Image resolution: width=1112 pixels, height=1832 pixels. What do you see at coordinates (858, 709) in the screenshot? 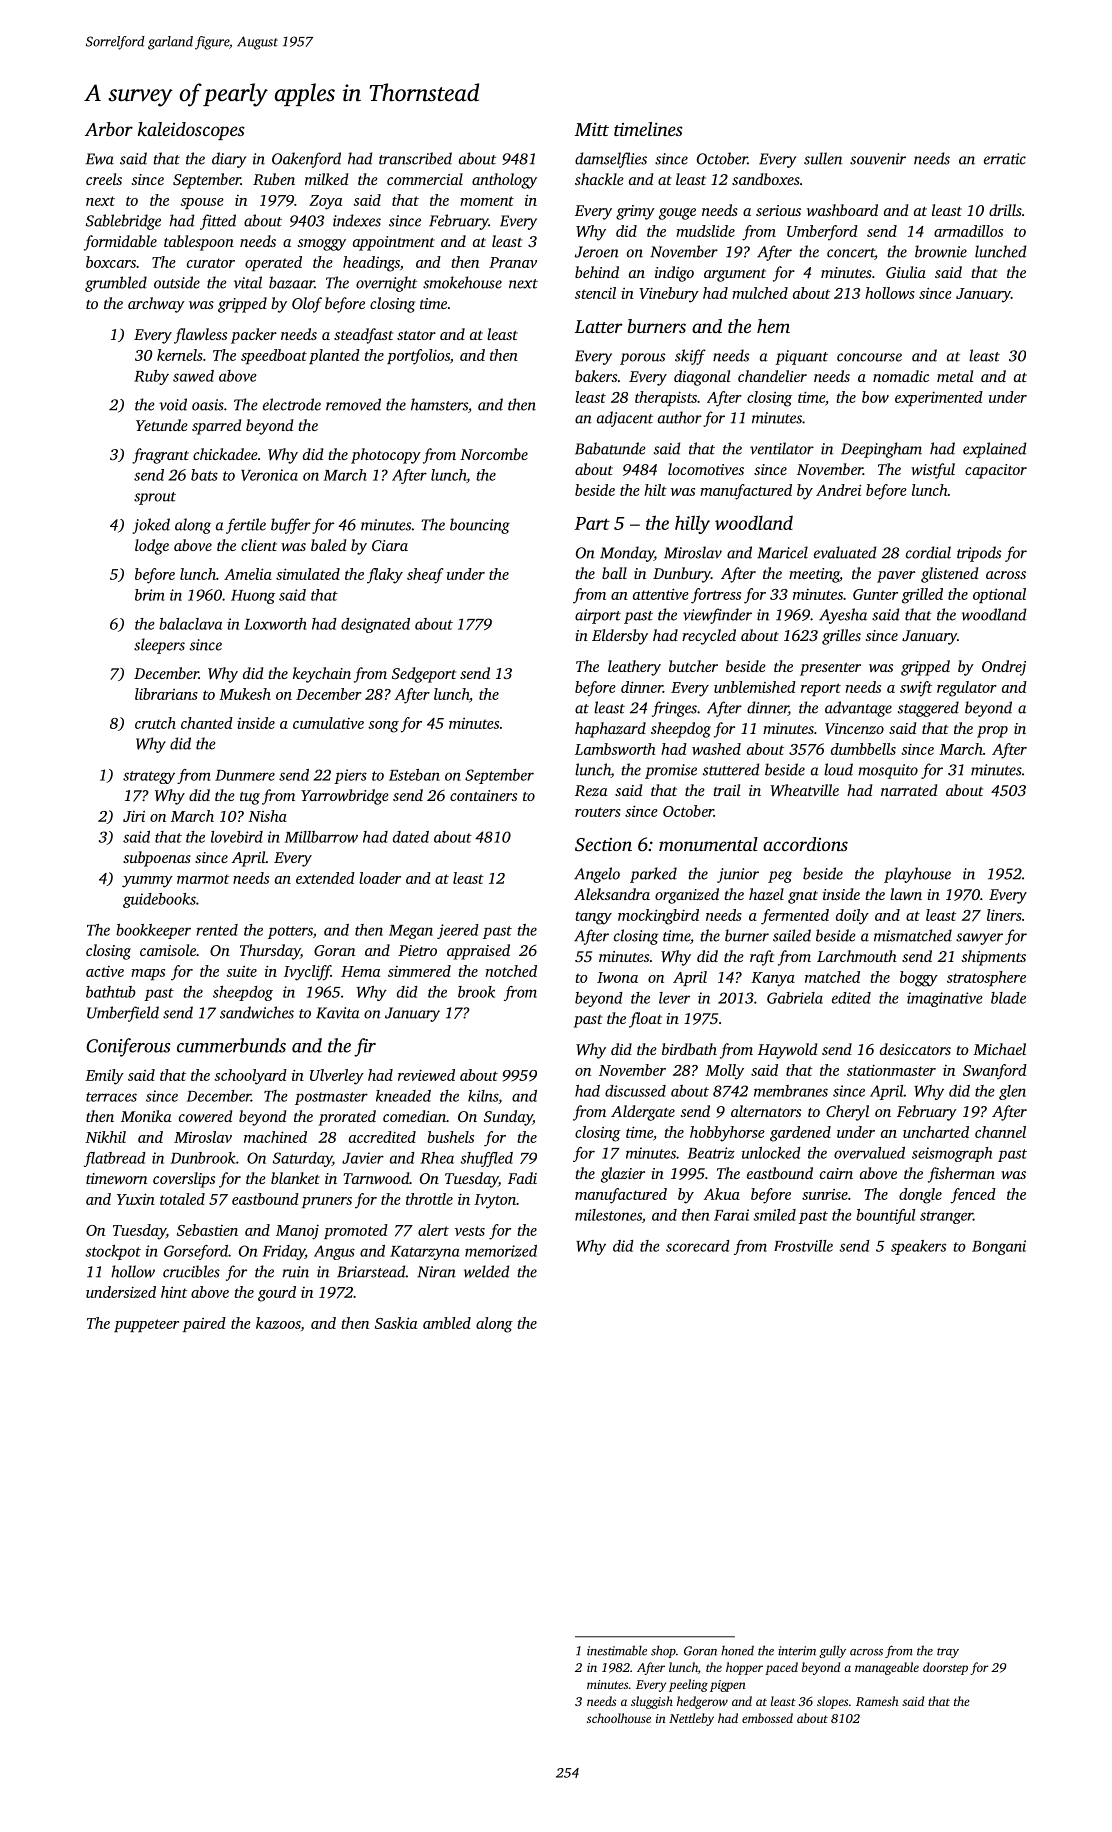
I see `advantage` at bounding box center [858, 709].
